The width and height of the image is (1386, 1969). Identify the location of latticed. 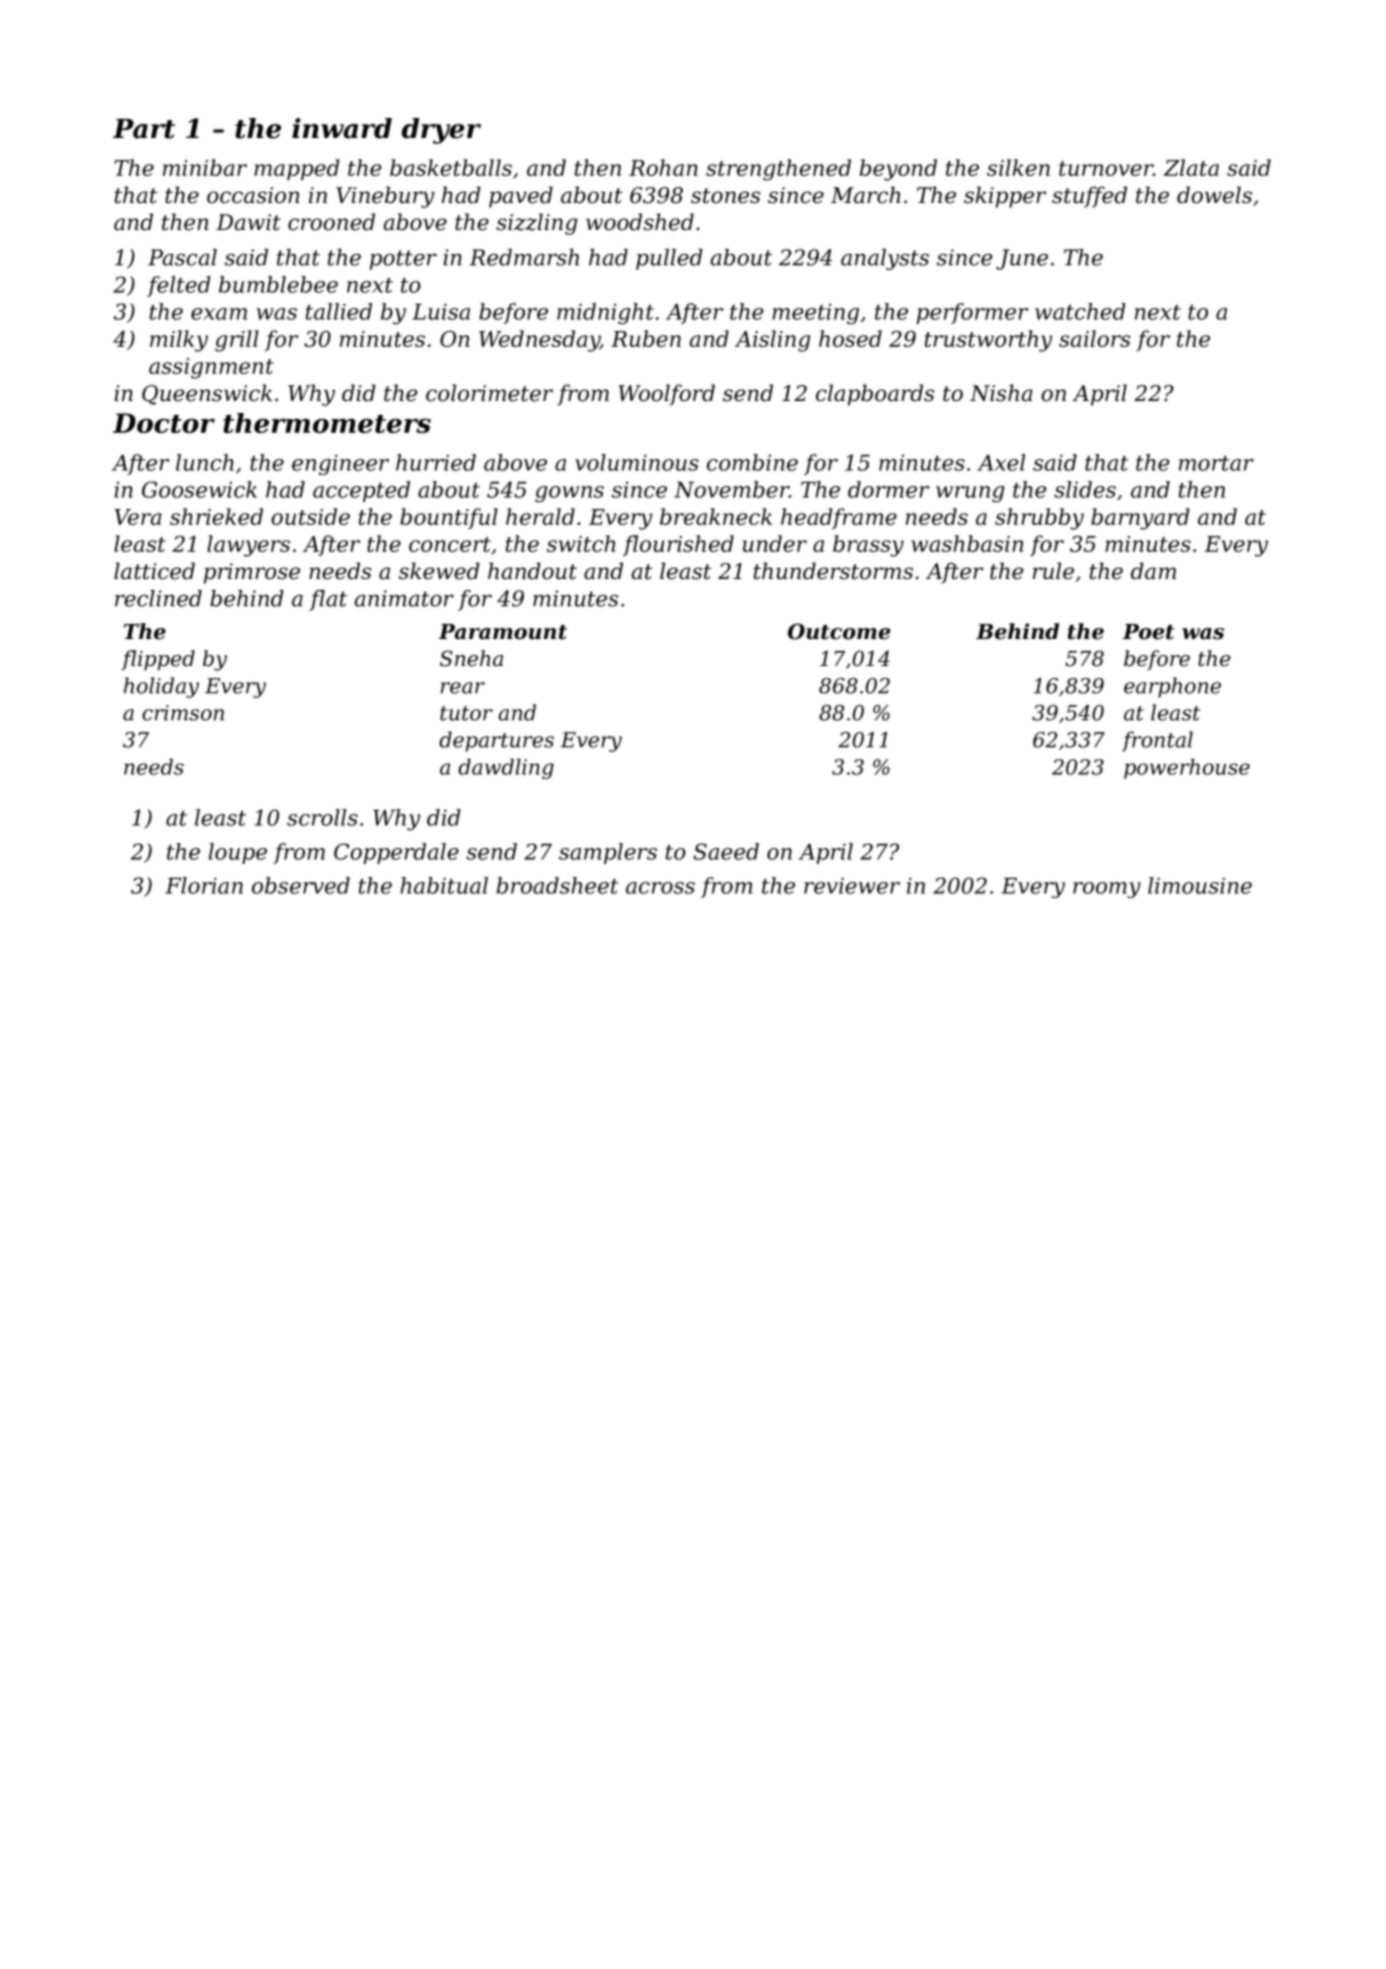
(154, 571).
